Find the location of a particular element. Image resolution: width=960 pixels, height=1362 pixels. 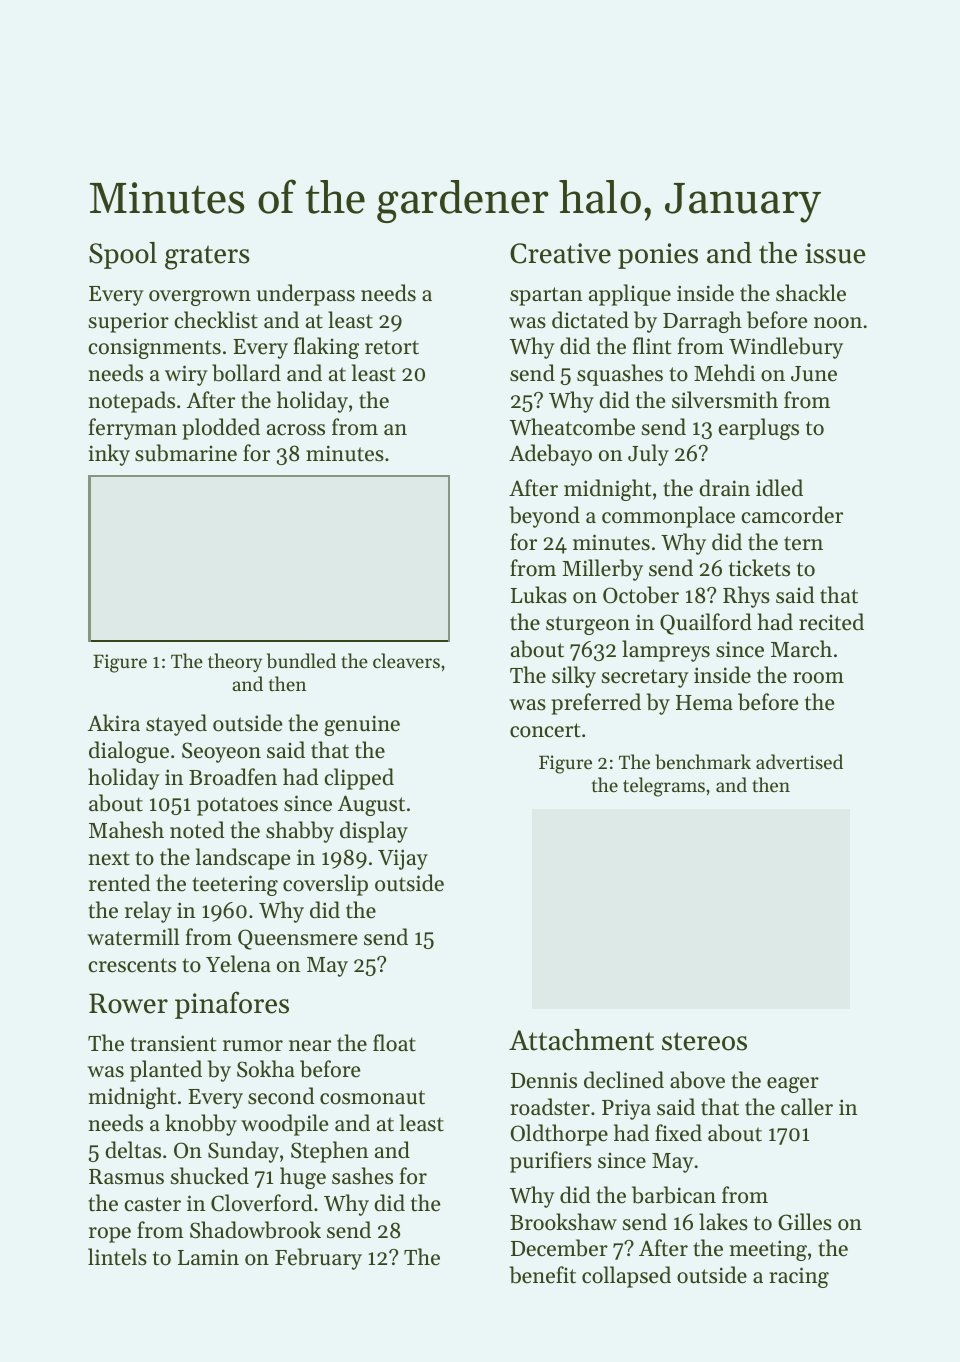

Lamin is located at coordinates (208, 1257).
